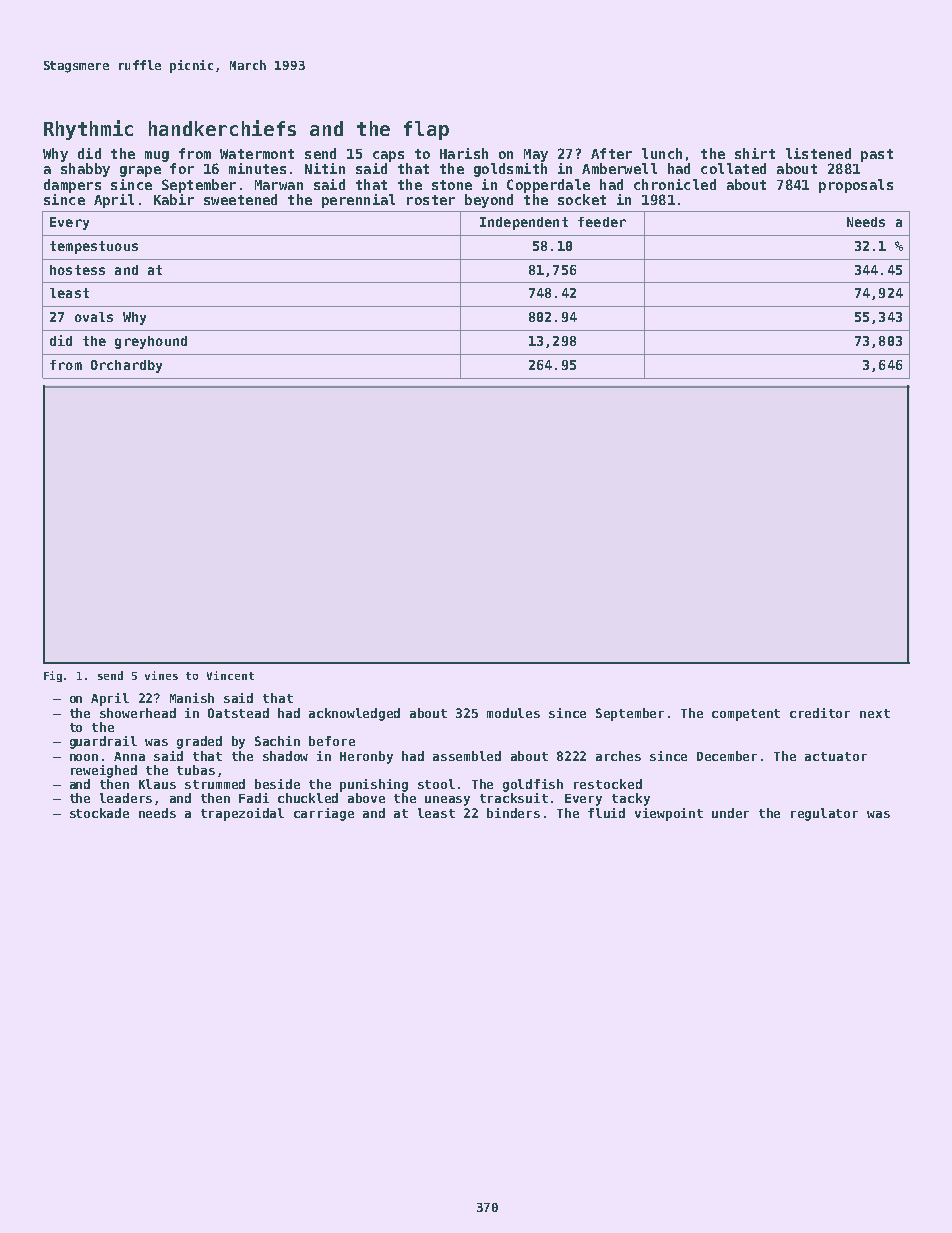  What do you see at coordinates (257, 168) in the screenshot?
I see `minutes` at bounding box center [257, 168].
